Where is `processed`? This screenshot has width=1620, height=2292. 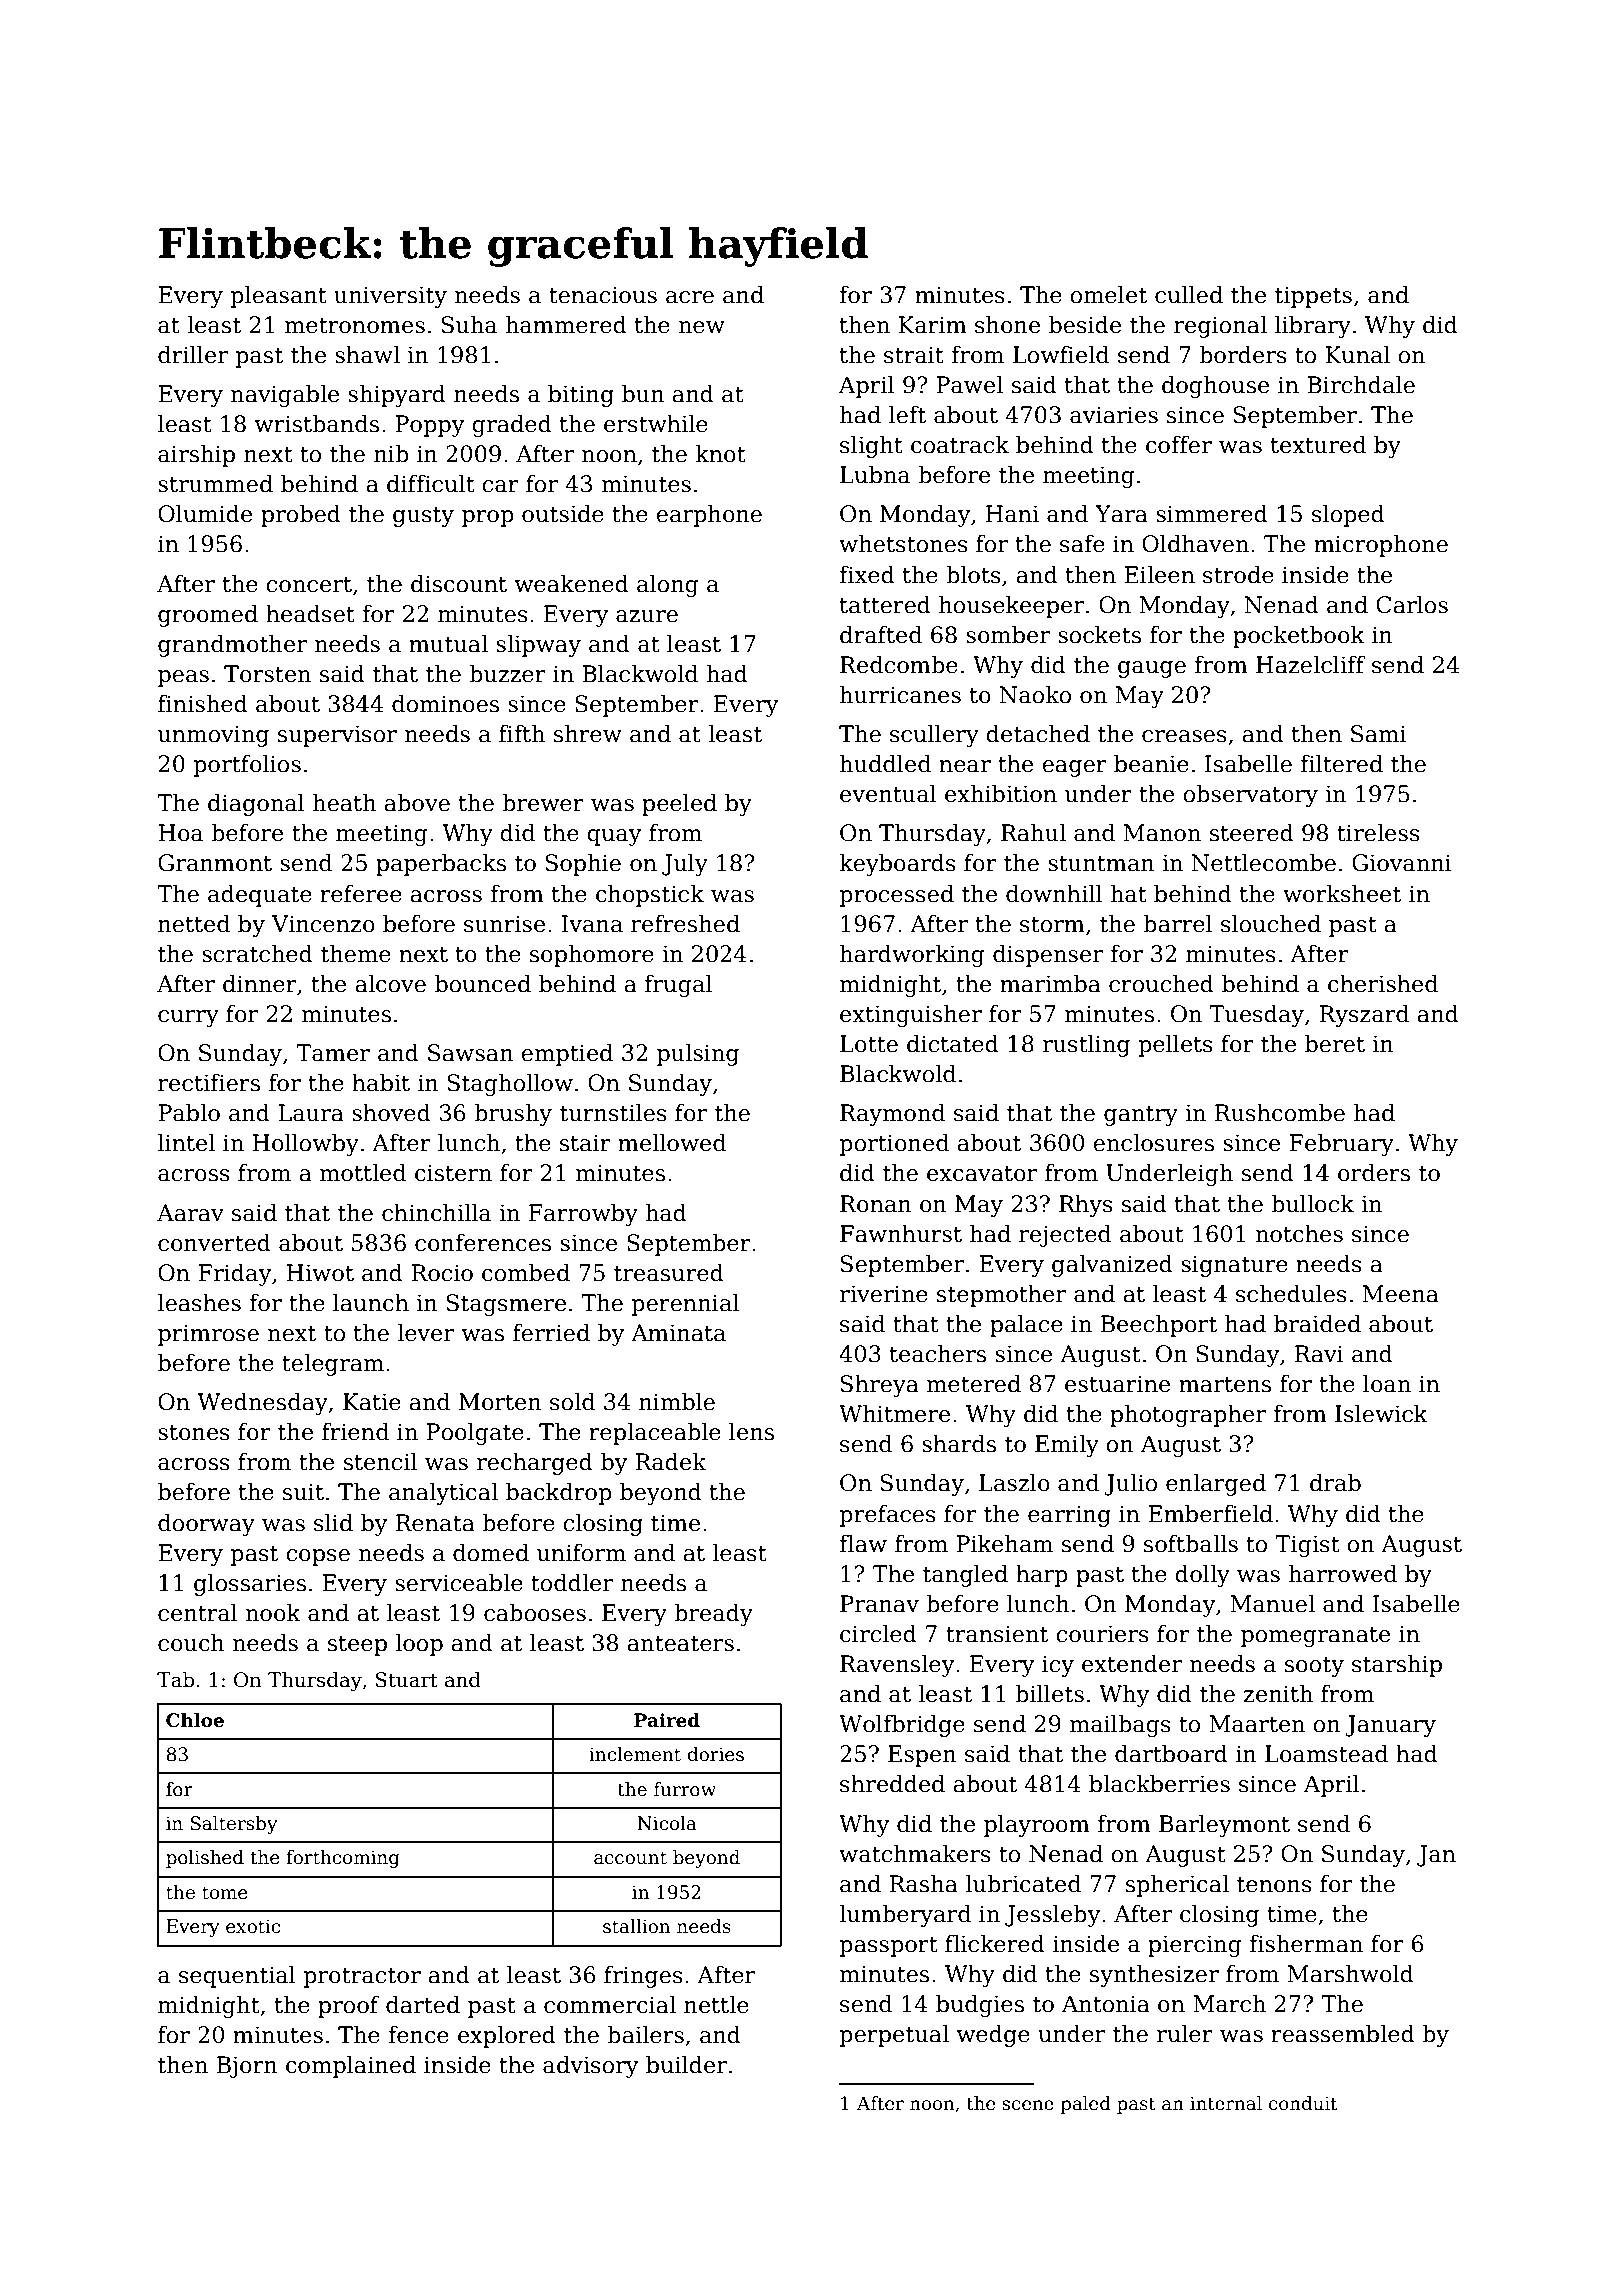
processed is located at coordinates (897, 896).
